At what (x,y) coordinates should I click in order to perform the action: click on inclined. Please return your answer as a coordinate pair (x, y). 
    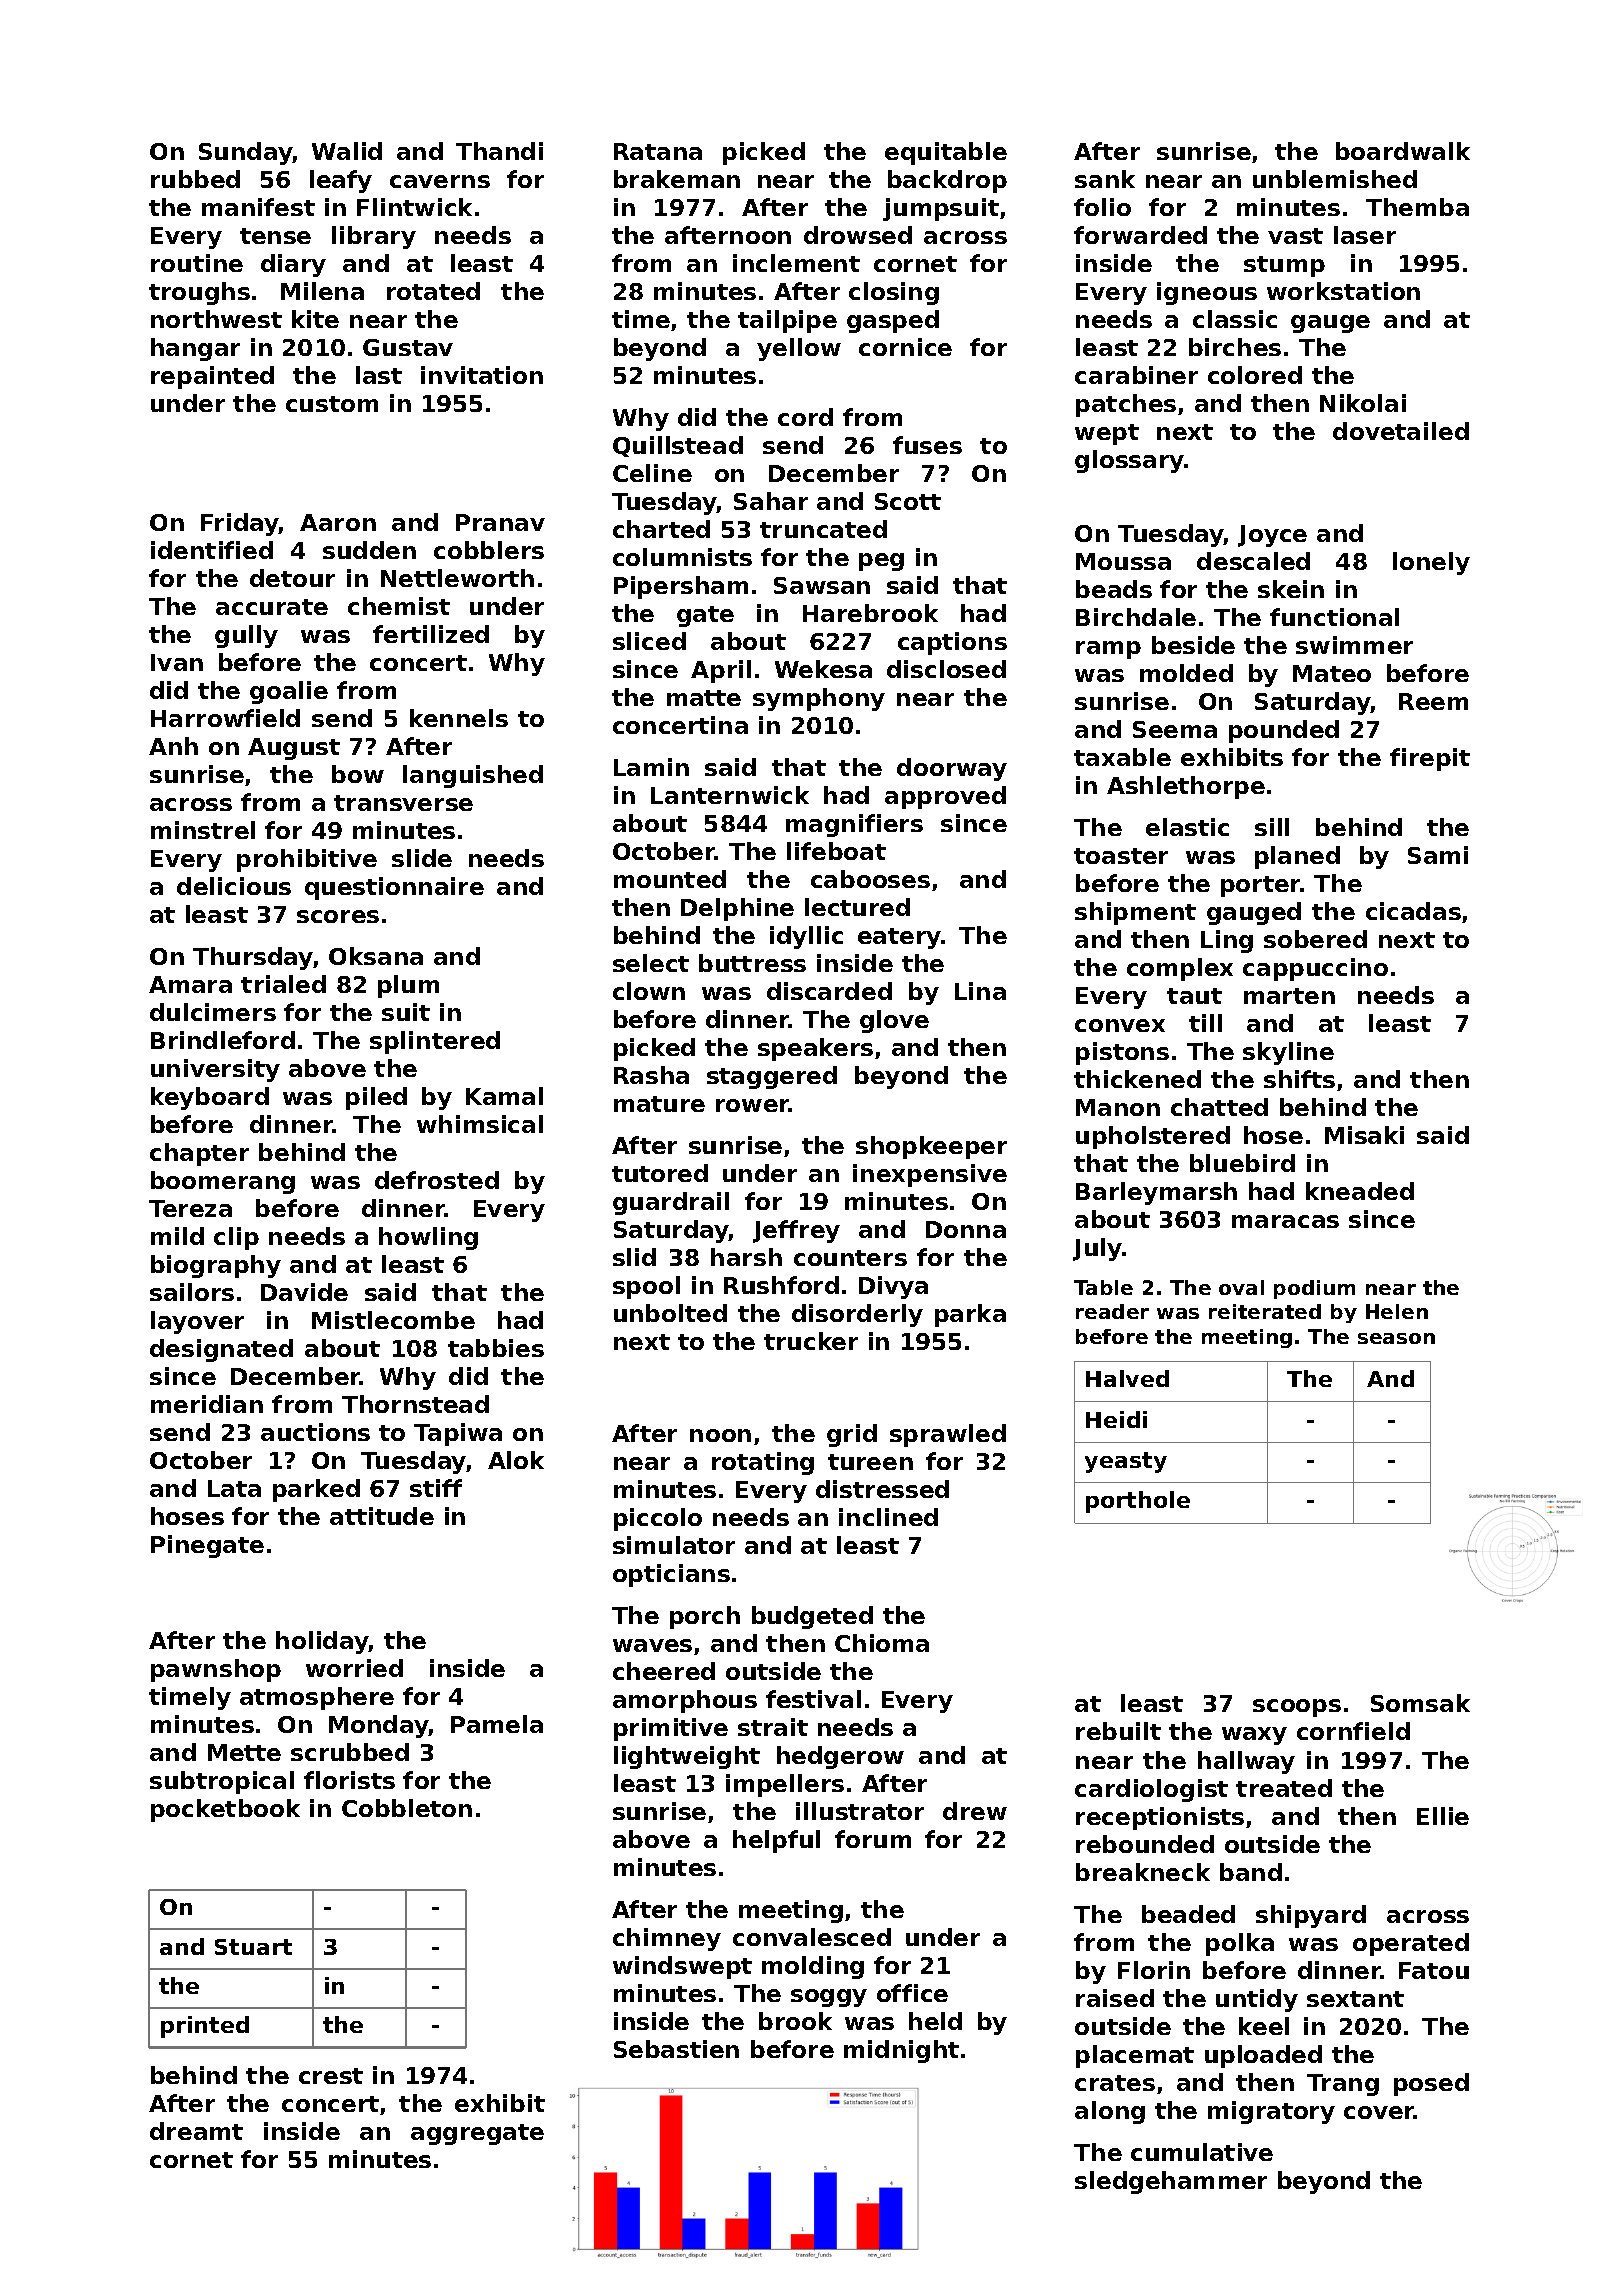
    Looking at the image, I should click on (888, 1517).
